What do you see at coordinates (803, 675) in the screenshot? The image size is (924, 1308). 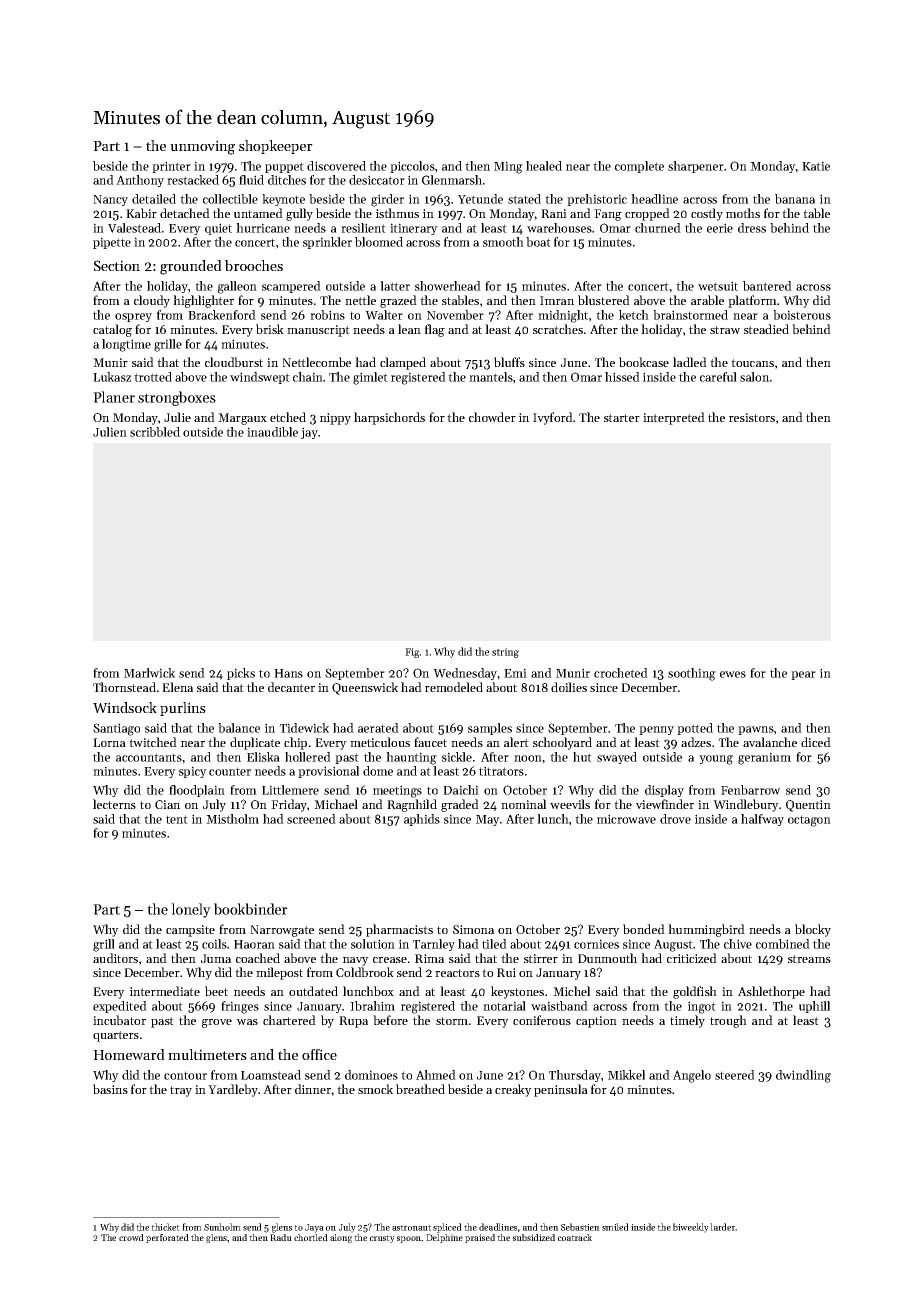 I see `pear` at bounding box center [803, 675].
